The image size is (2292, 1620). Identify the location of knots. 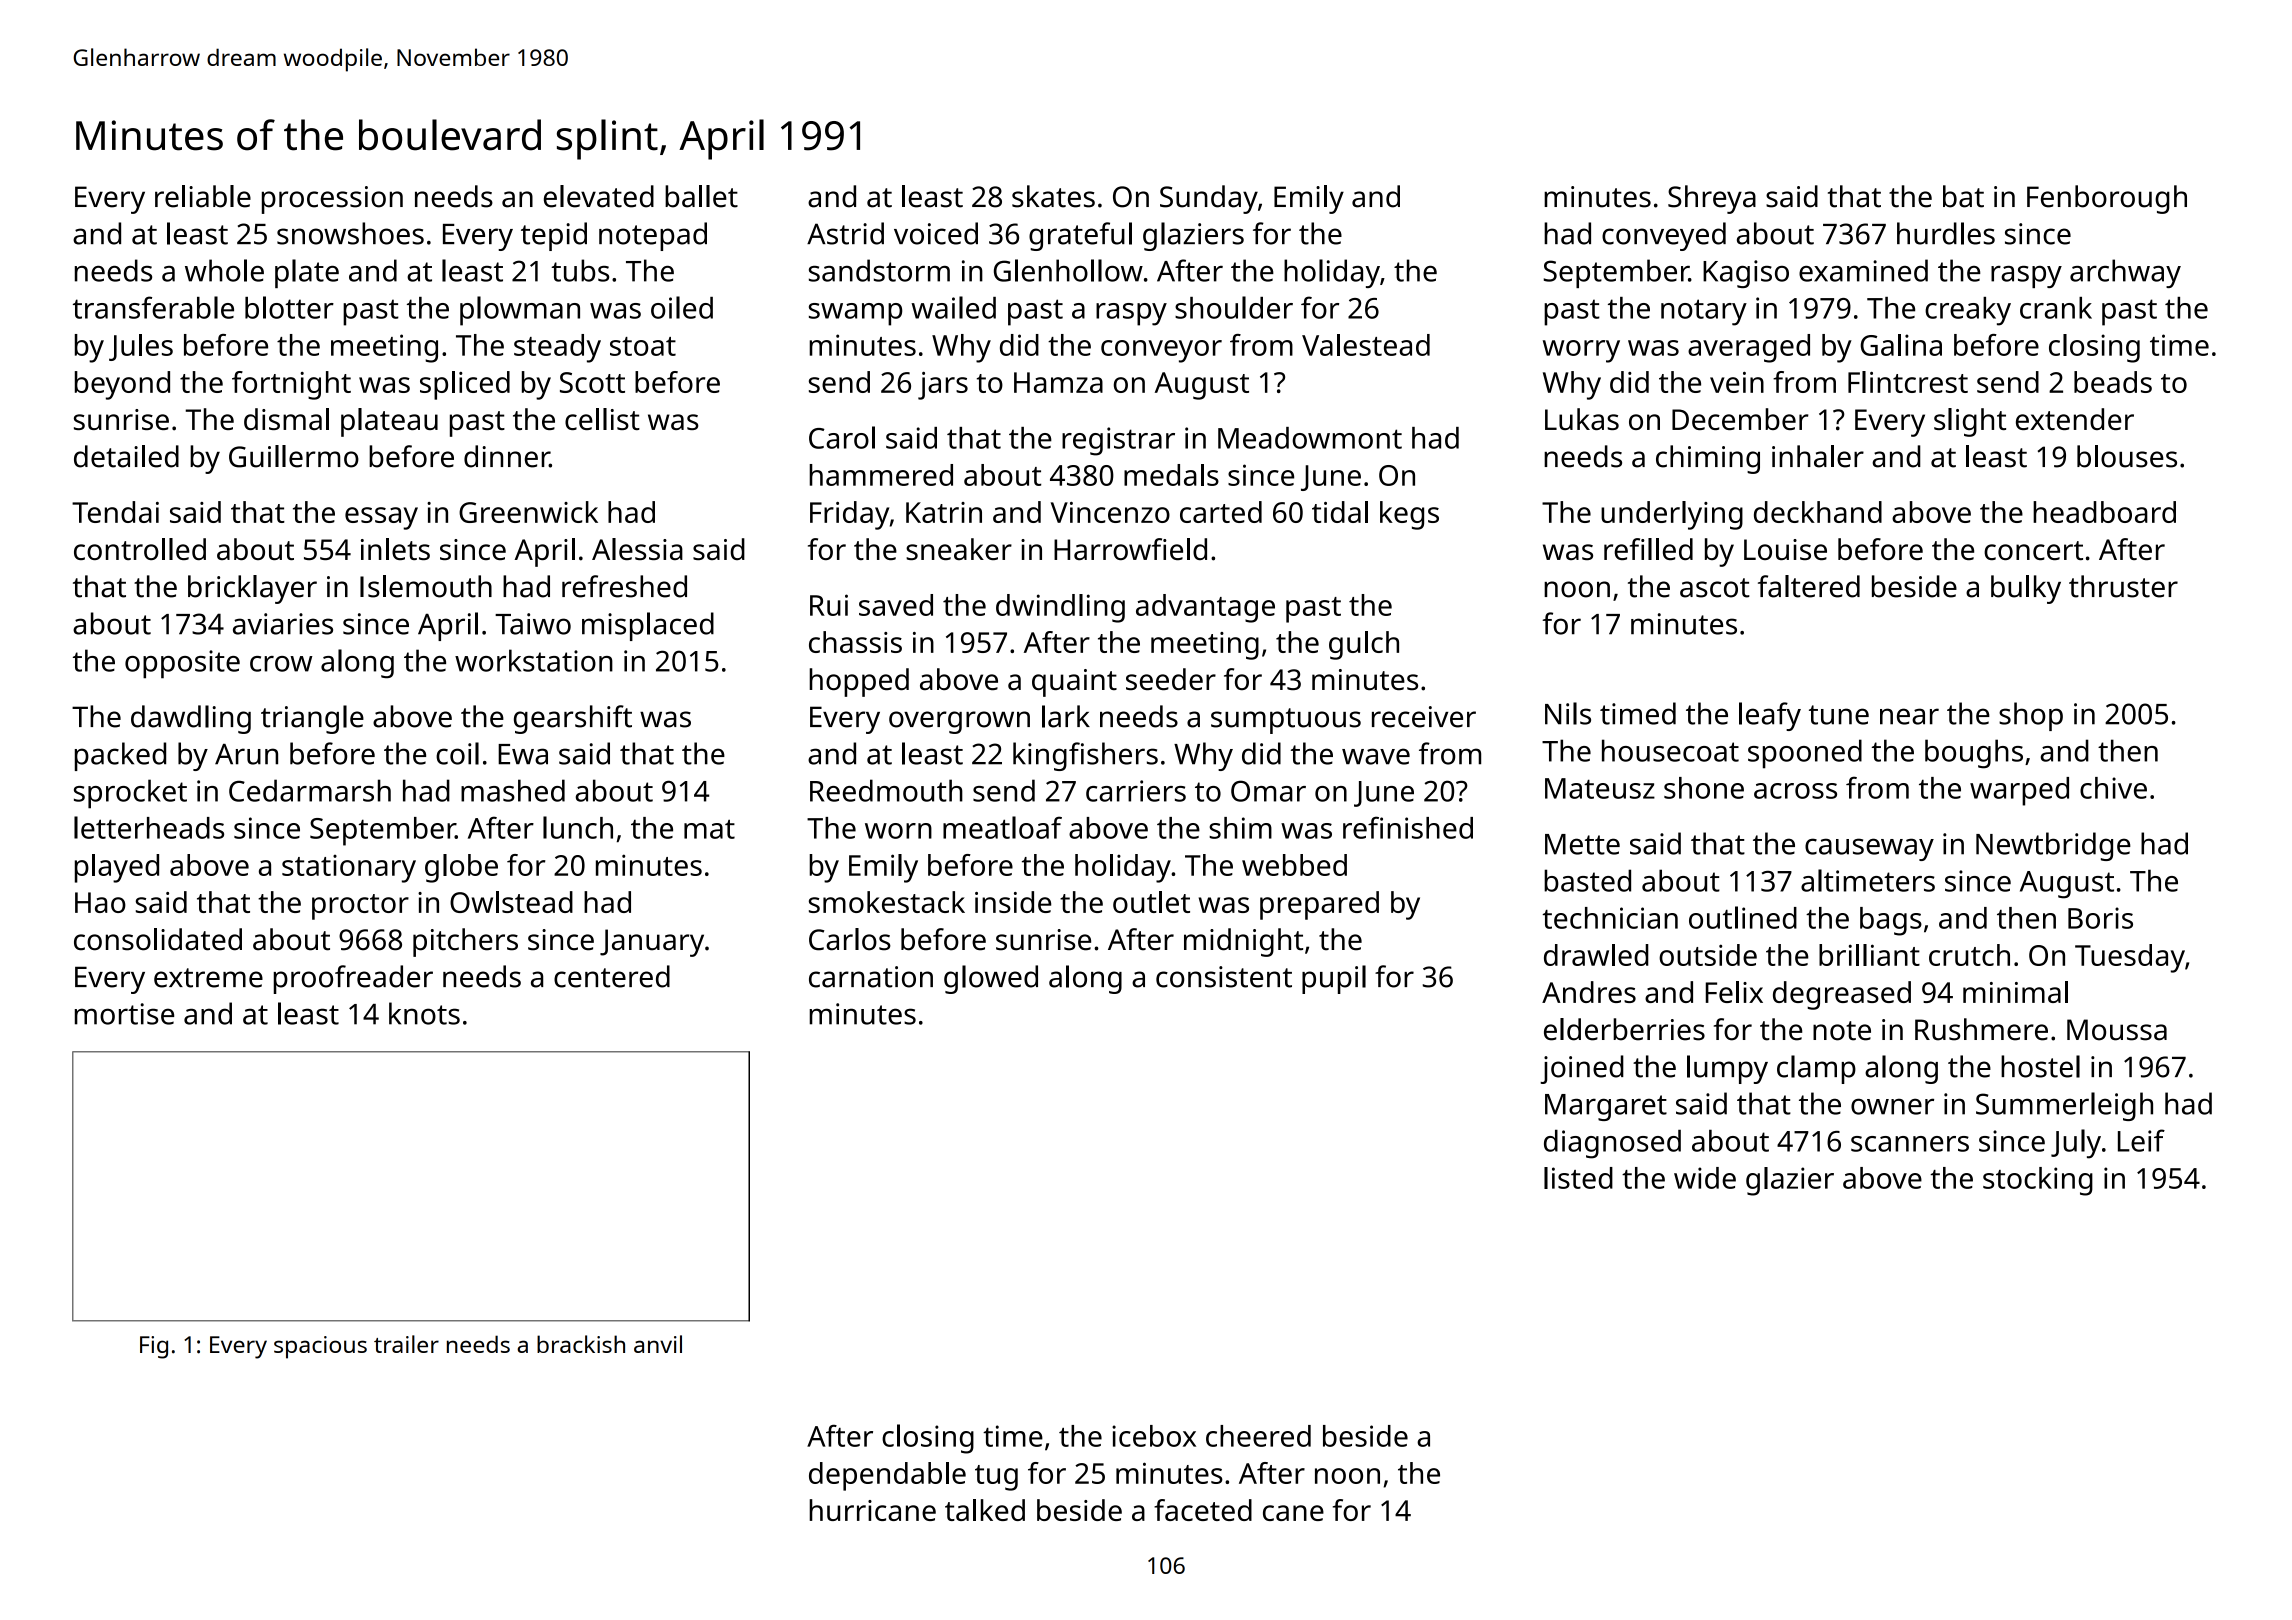
(424, 1013).
